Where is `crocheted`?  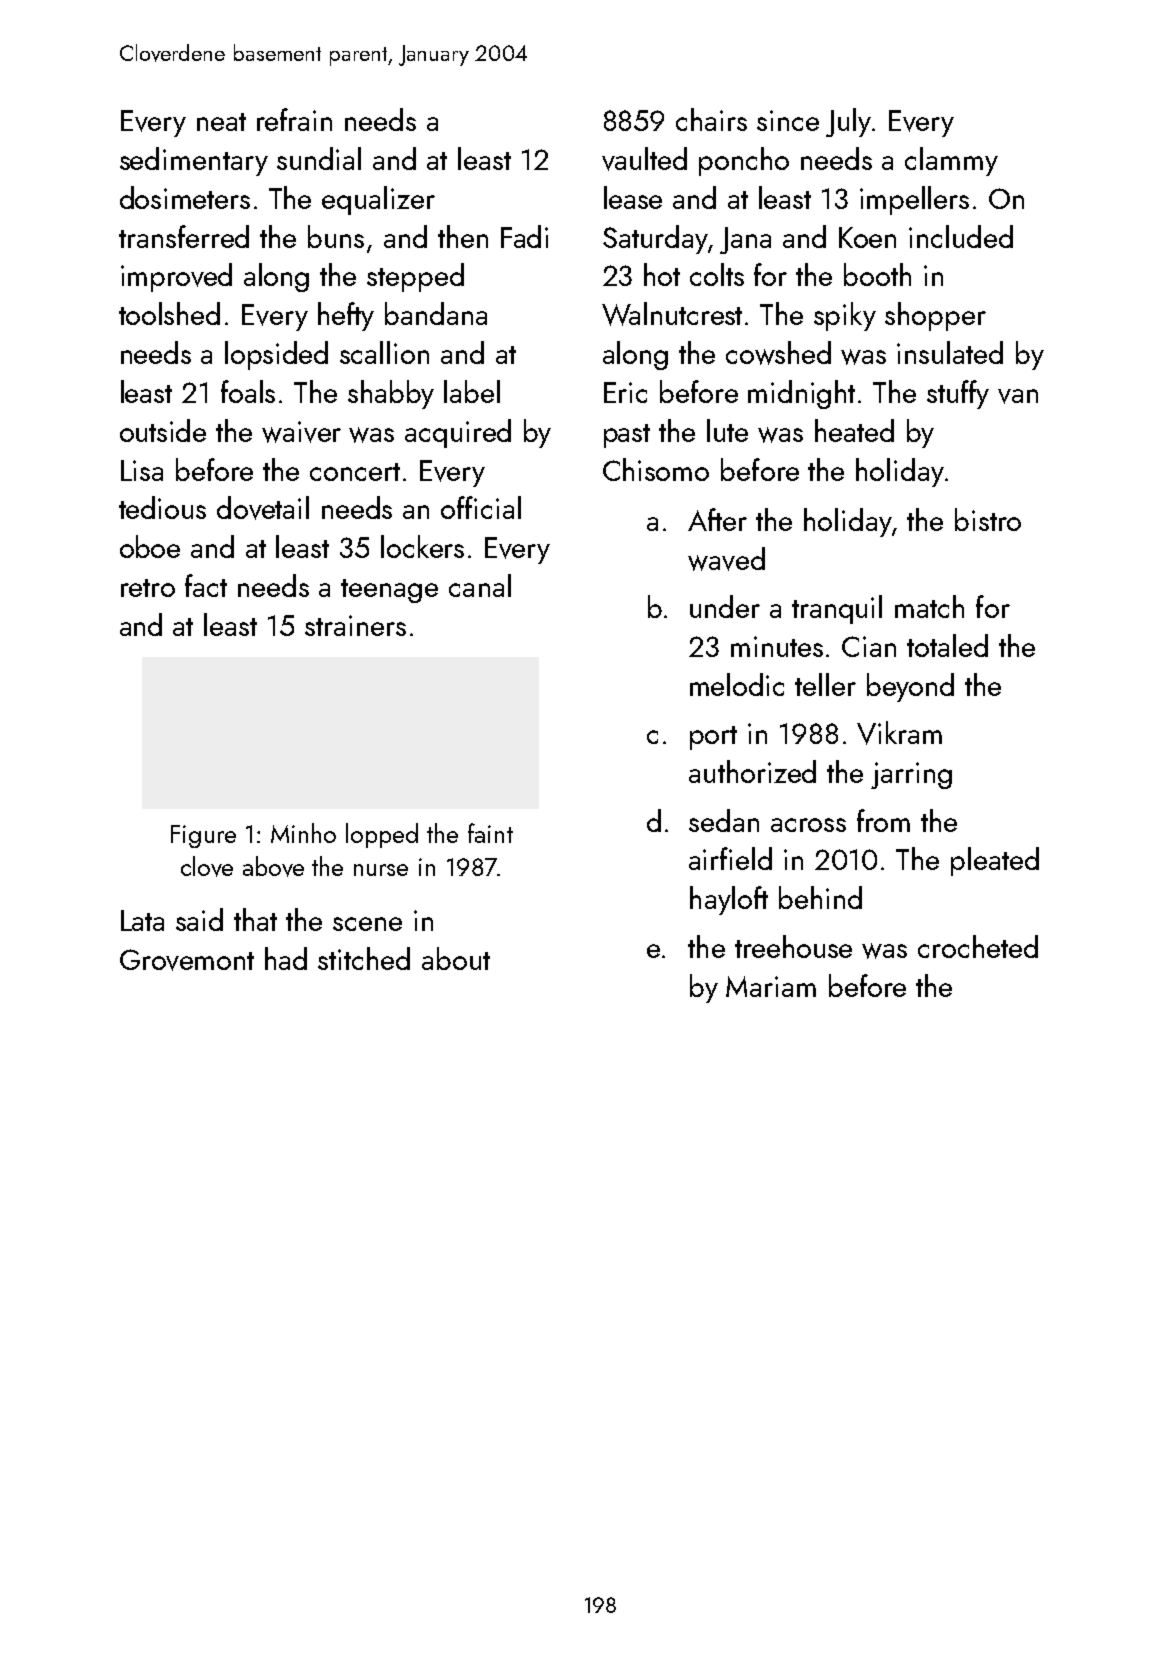 crocheted is located at coordinates (978, 946).
